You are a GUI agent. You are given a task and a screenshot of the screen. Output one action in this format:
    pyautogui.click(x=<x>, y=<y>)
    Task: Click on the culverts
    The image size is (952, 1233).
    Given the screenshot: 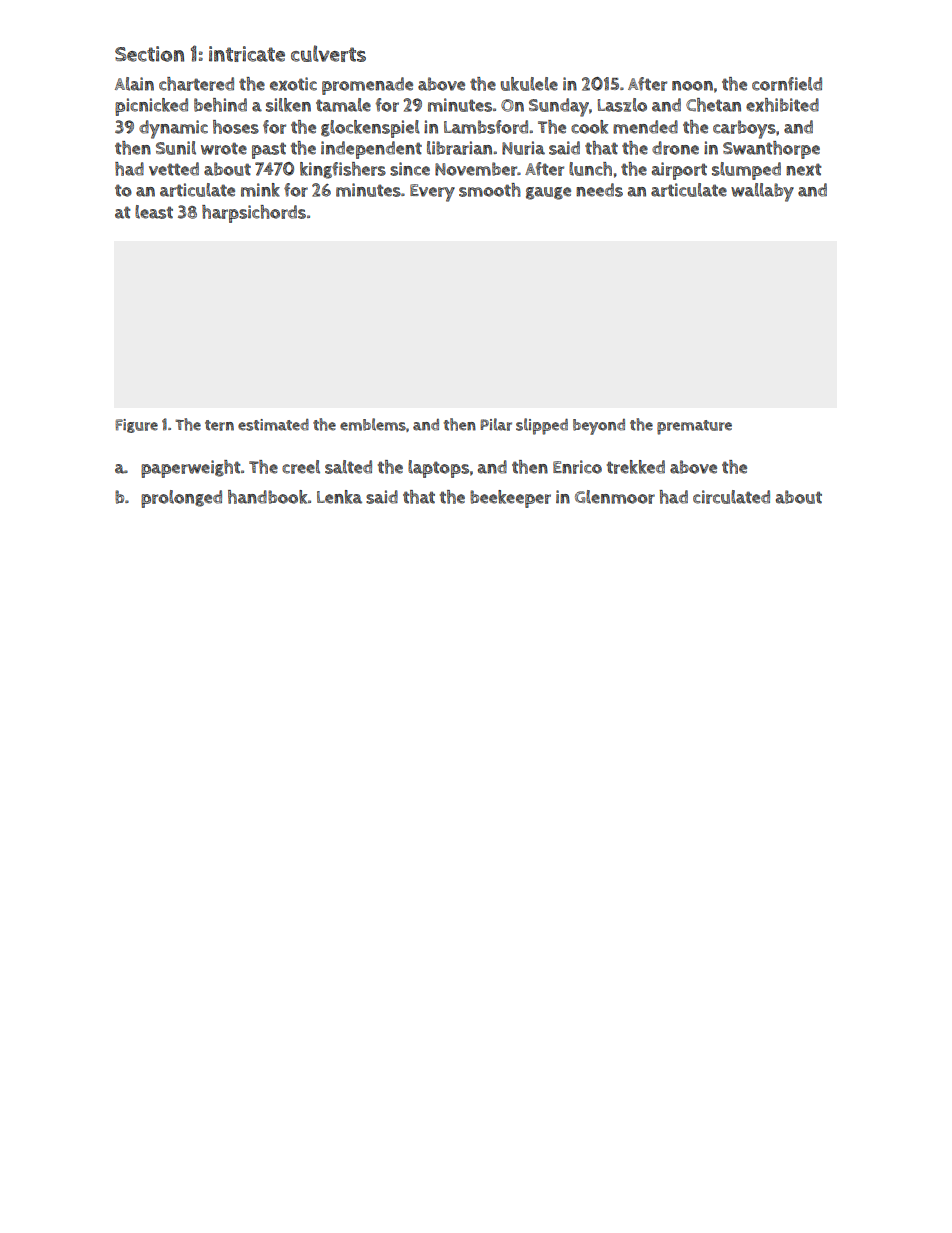 What is the action you would take?
    pyautogui.click(x=328, y=53)
